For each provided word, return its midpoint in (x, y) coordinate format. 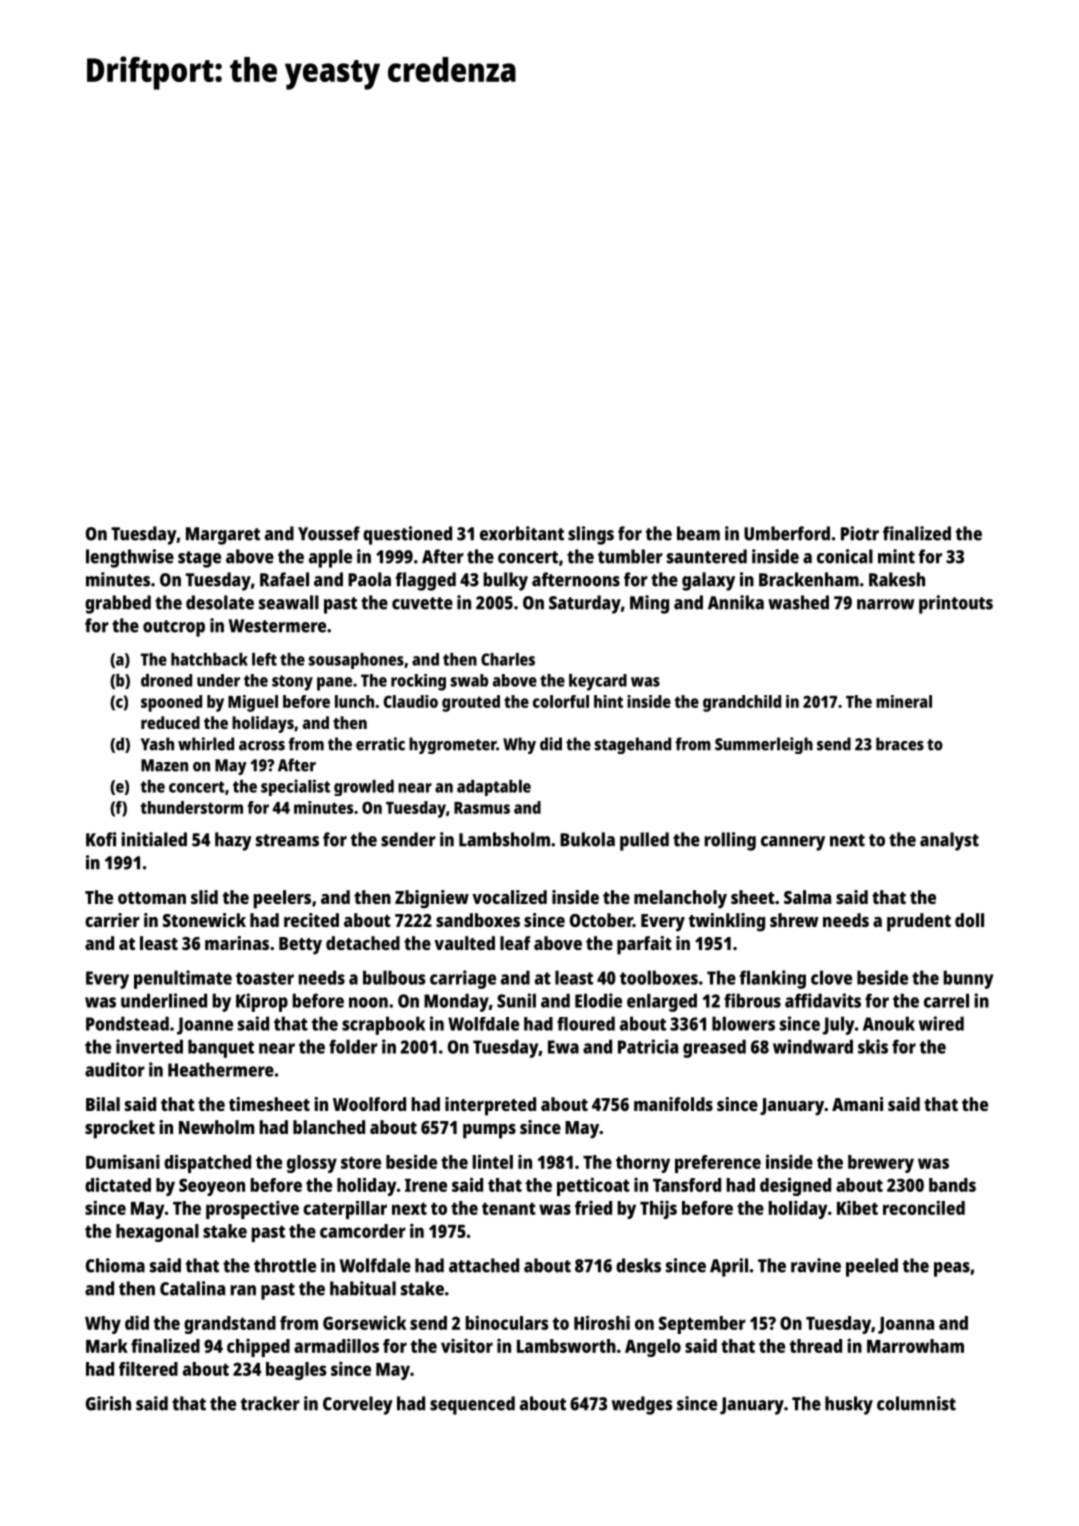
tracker (270, 1403)
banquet (221, 1048)
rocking (418, 682)
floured (586, 1023)
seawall (289, 602)
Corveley (358, 1405)
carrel (946, 1000)
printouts (956, 604)
